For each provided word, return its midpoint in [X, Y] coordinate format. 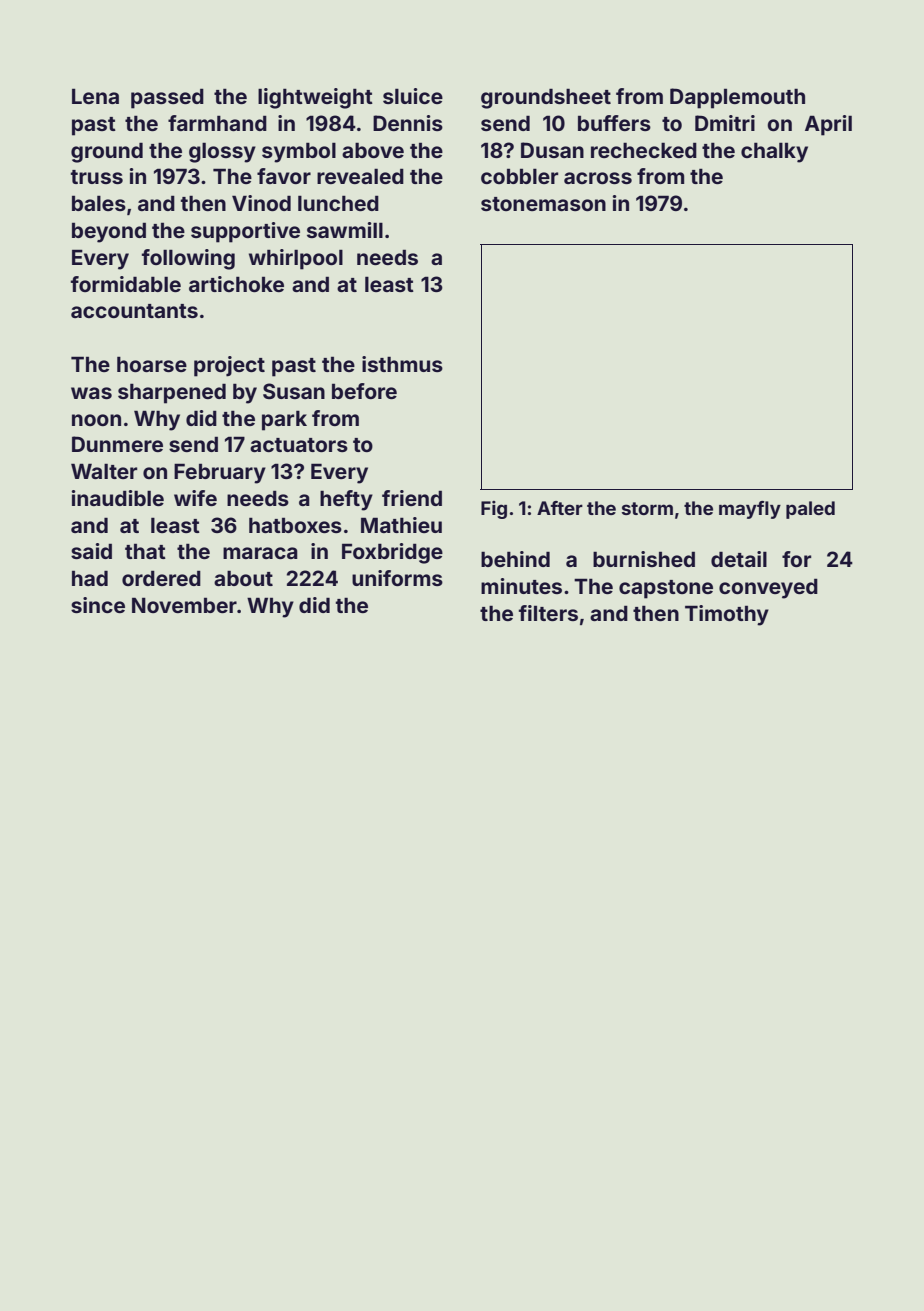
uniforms [397, 578]
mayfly [750, 510]
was [91, 393]
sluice [413, 96]
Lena [95, 96]
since [98, 605]
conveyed [768, 588]
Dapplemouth [737, 98]
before [364, 391]
